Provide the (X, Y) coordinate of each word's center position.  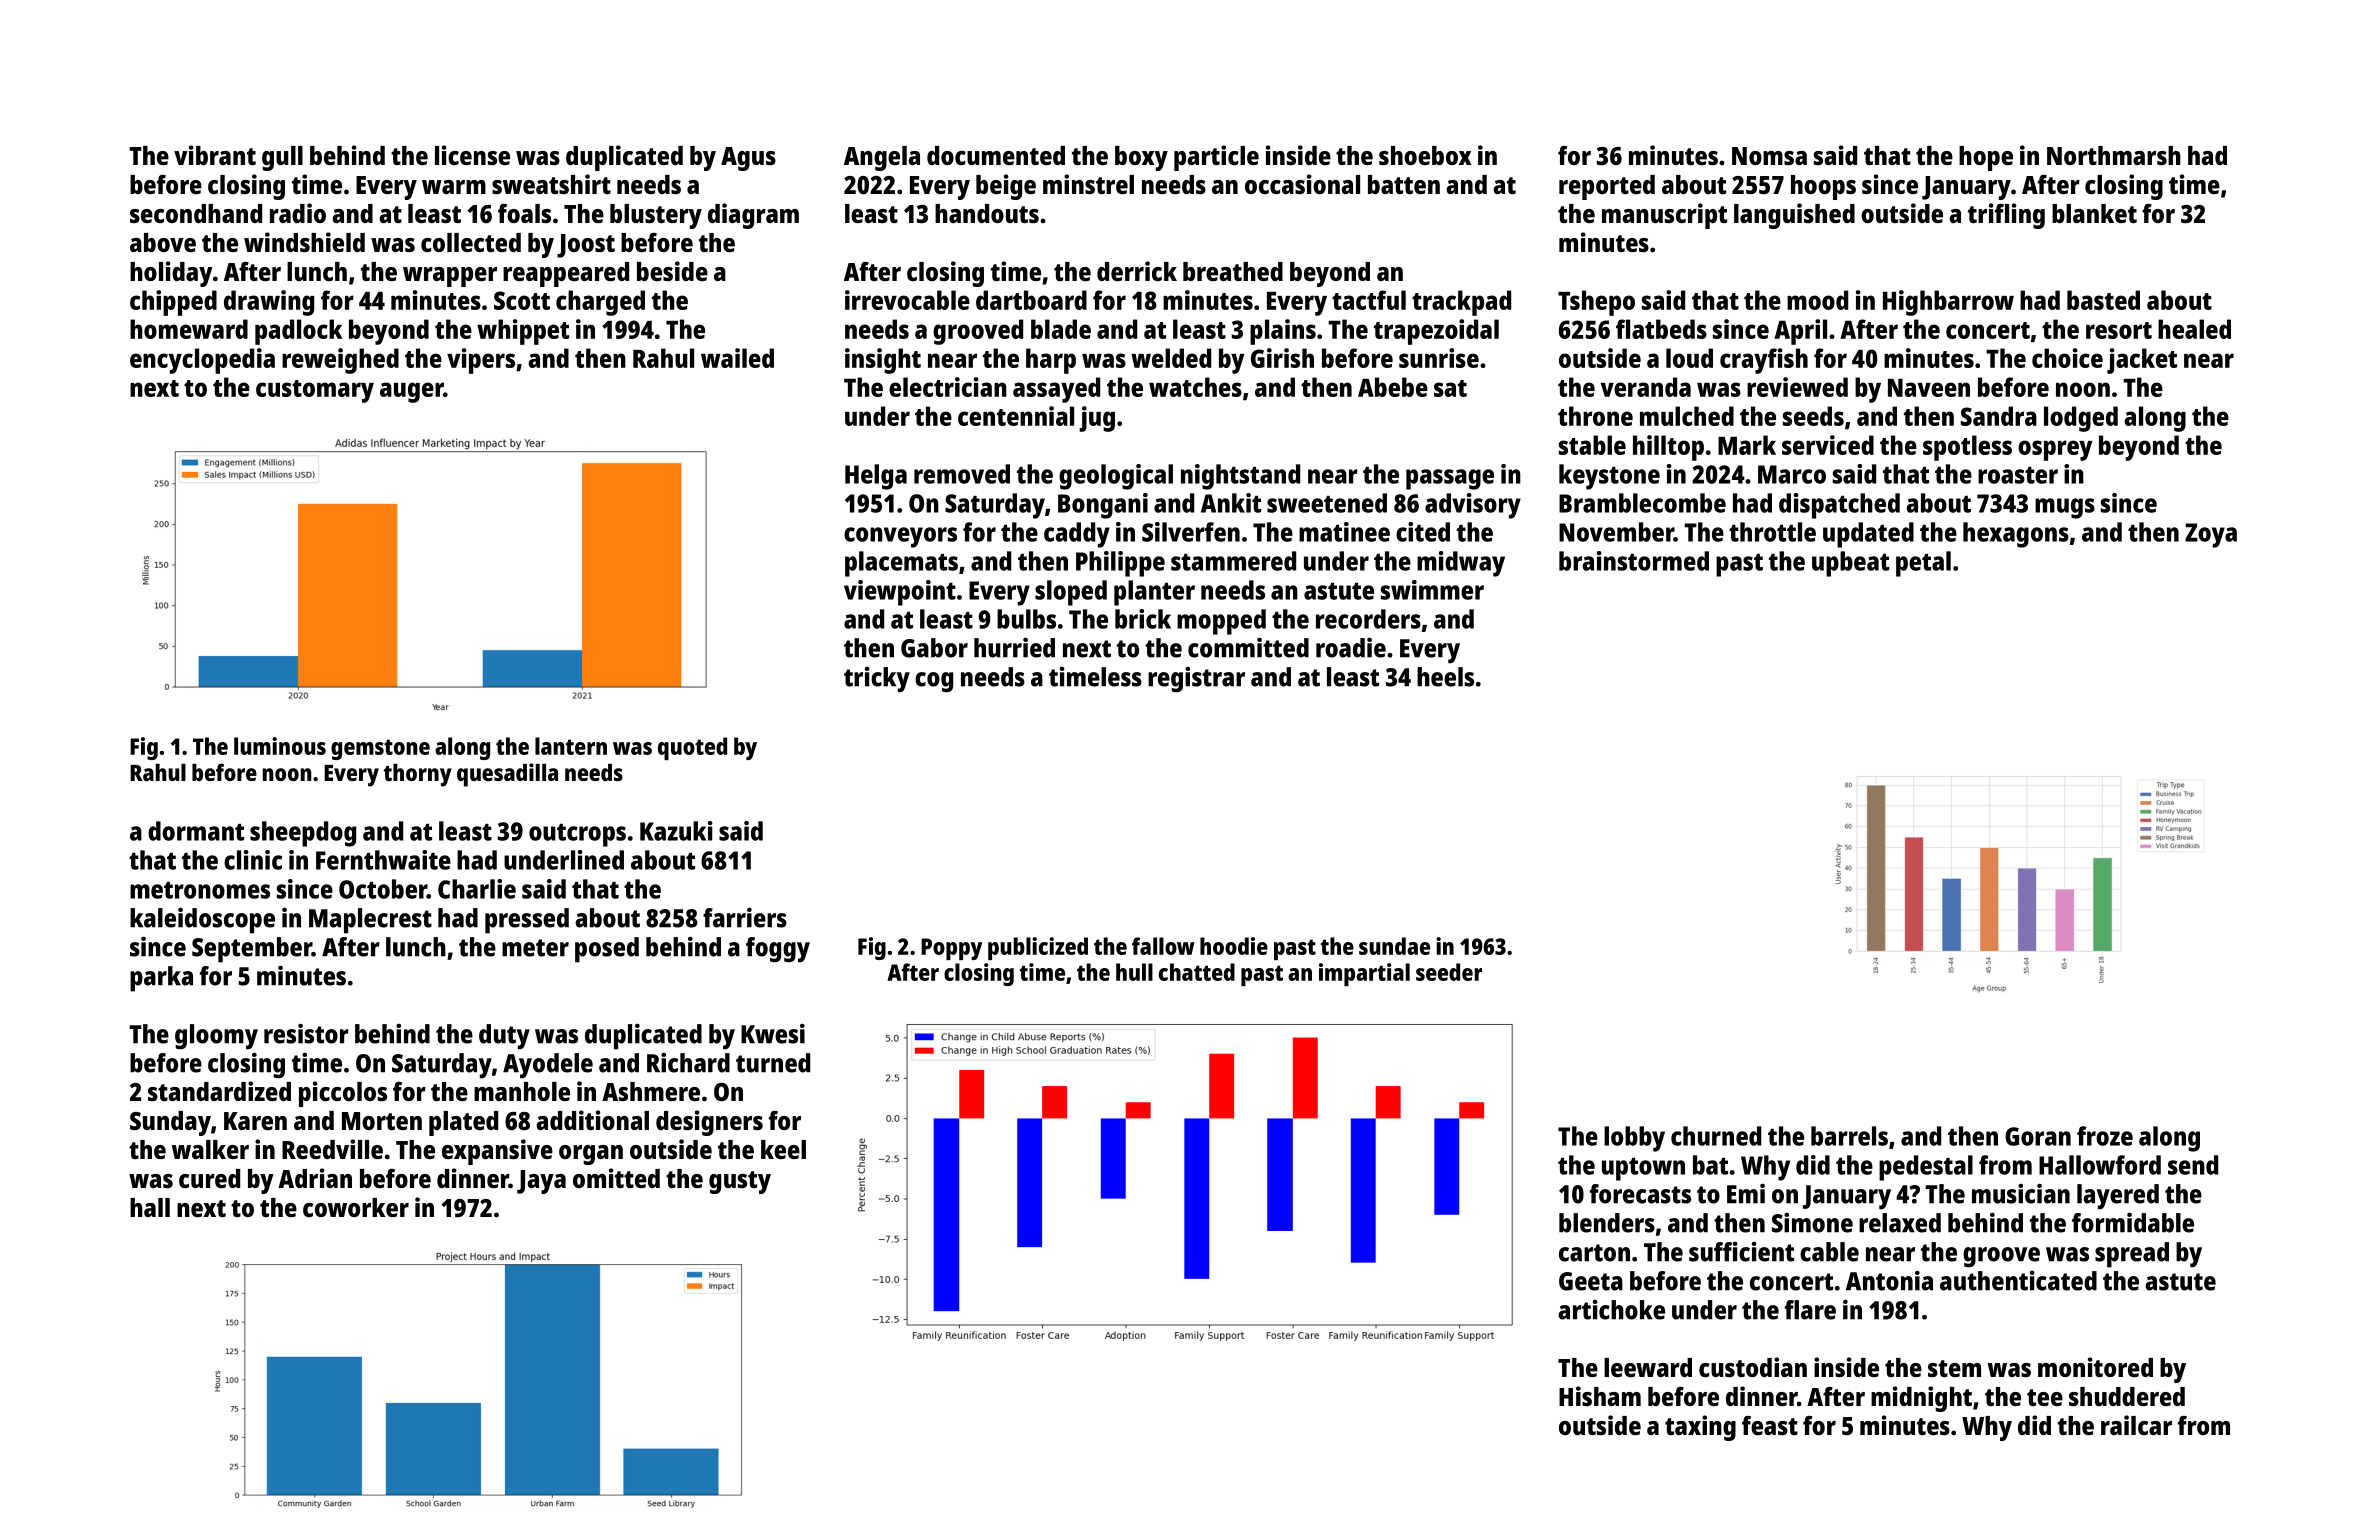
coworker (356, 1207)
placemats (901, 564)
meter (535, 948)
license (472, 155)
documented (996, 155)
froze (2105, 1136)
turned (773, 1063)
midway (1461, 564)
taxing (1700, 1428)
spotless (1967, 448)
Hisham (1600, 1396)
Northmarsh (2114, 155)
